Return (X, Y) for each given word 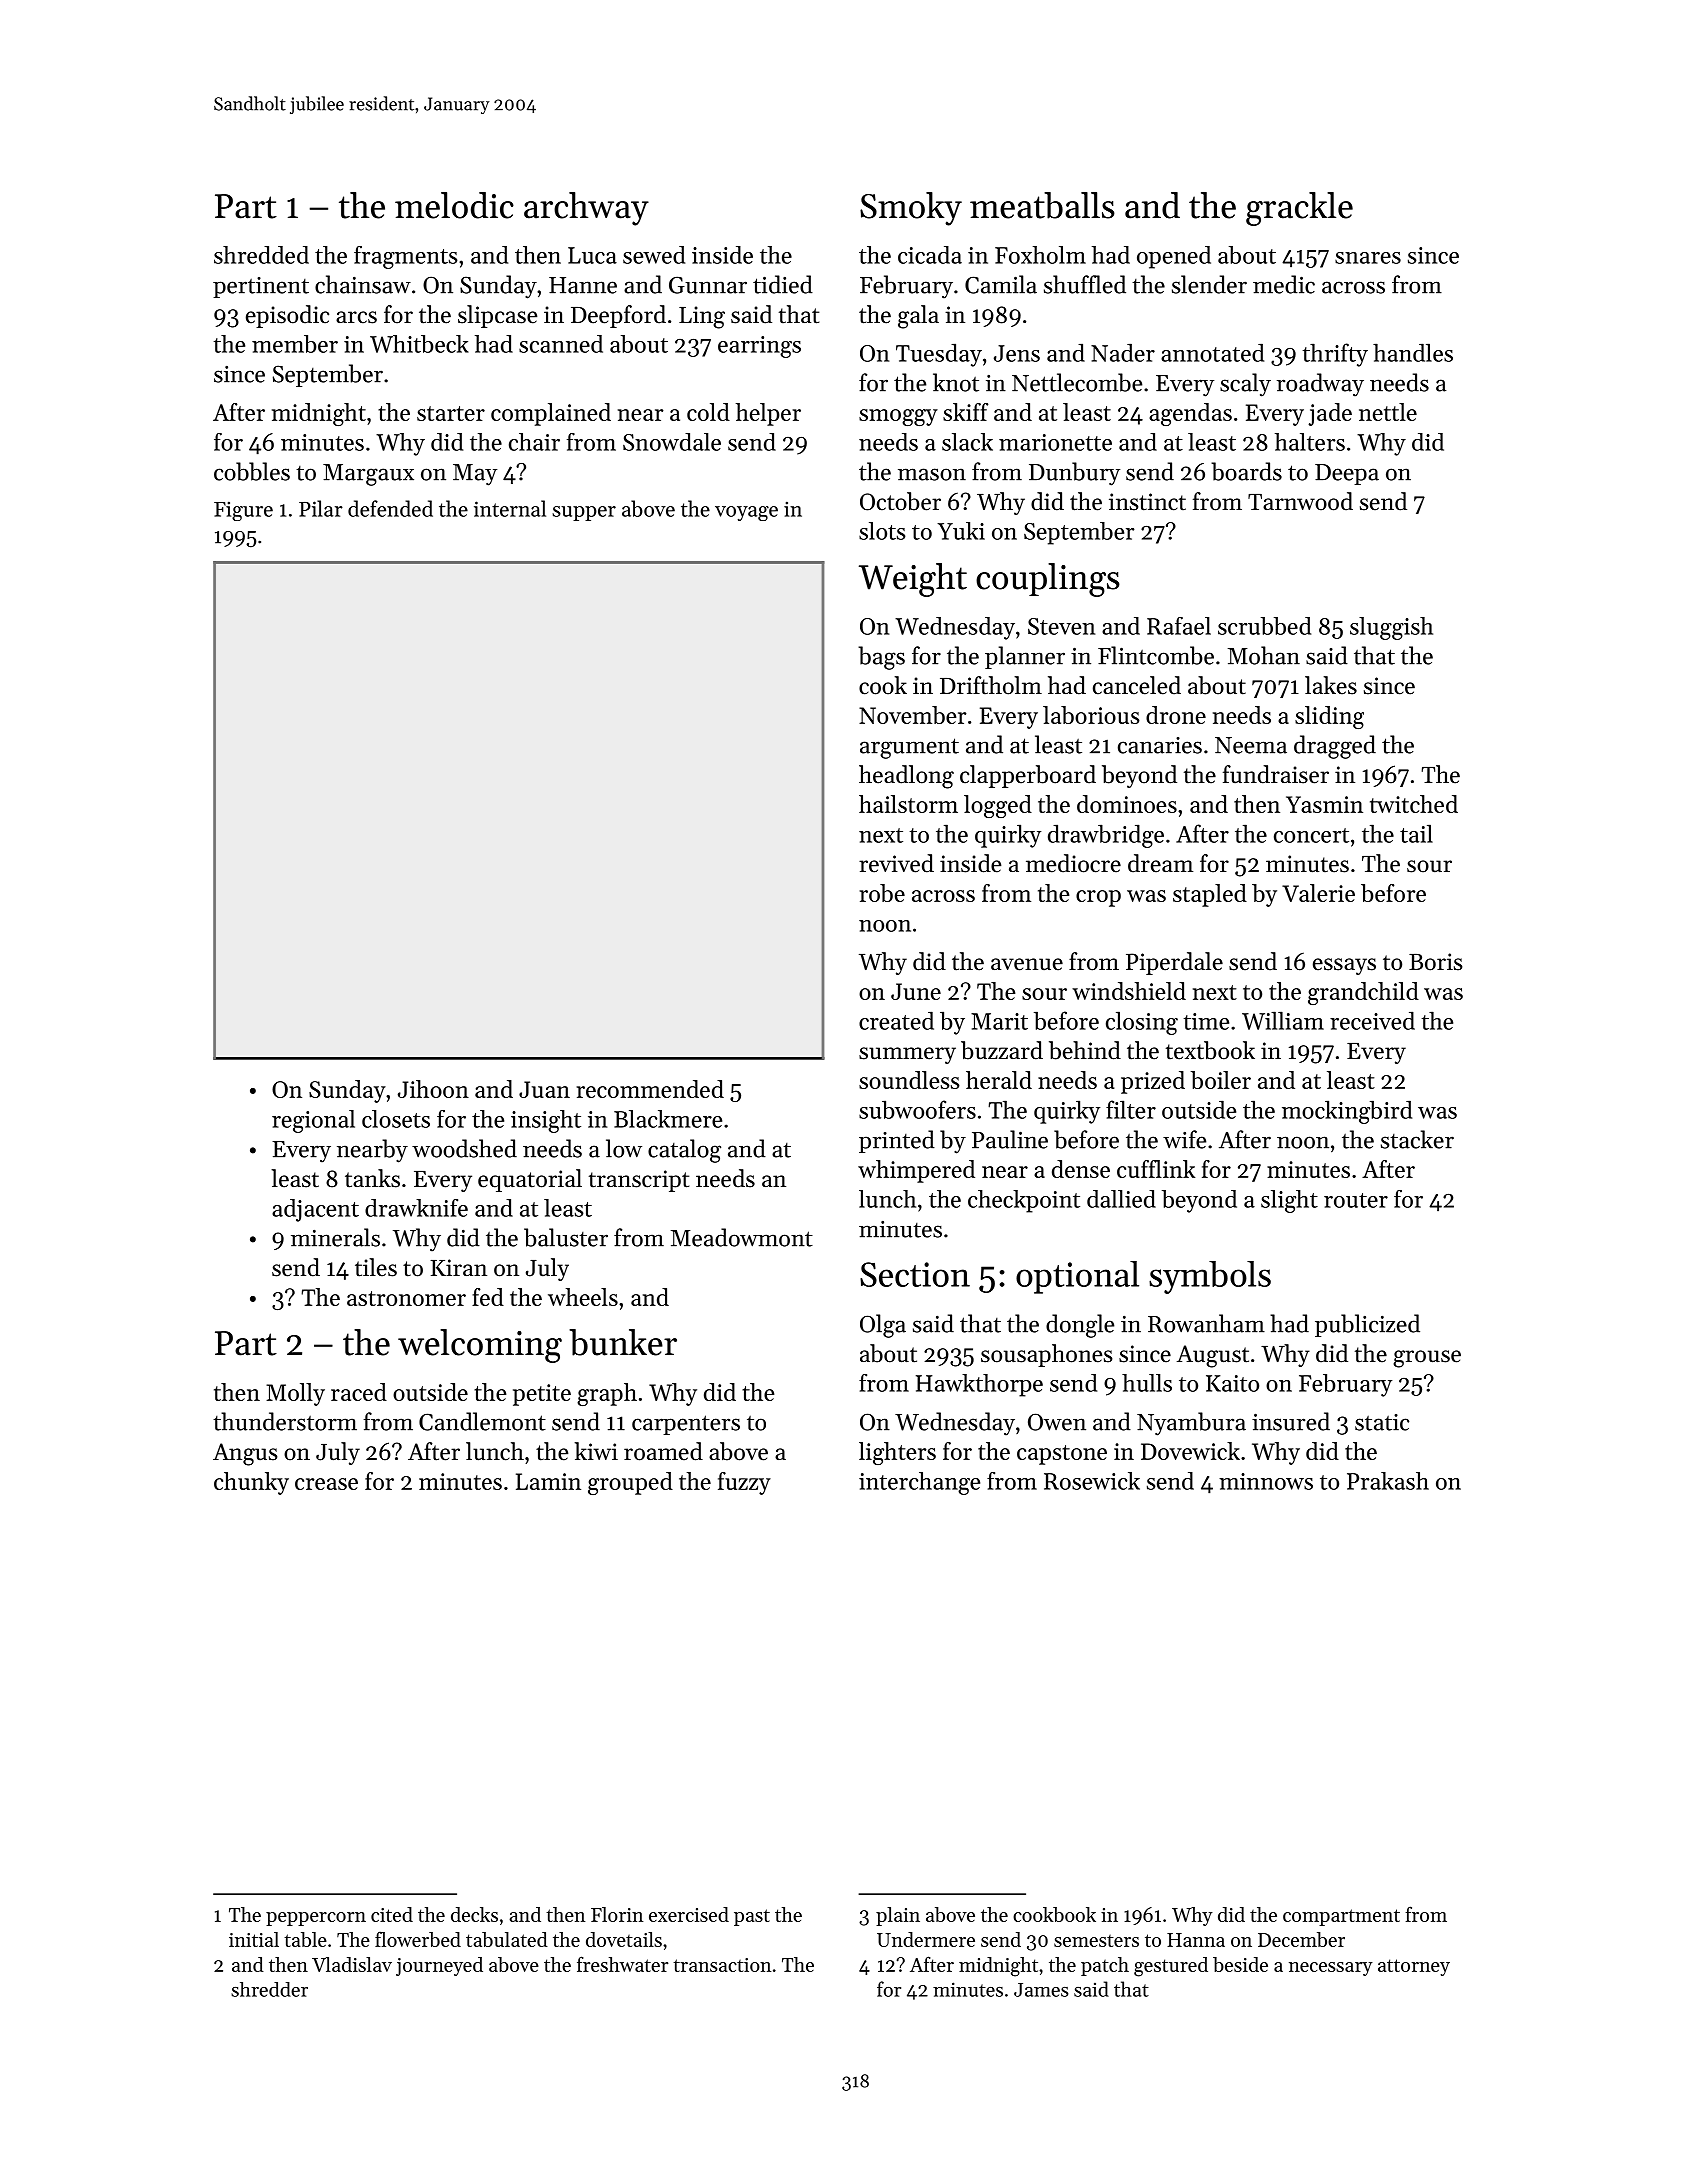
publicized (1367, 1325)
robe (882, 893)
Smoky (911, 209)
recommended (650, 1089)
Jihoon (433, 1089)
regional (313, 1121)
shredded (261, 255)
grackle (1299, 209)
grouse (1427, 1359)
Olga (883, 1326)
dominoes (1127, 804)
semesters (1096, 1941)
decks (474, 1914)
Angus (245, 1454)
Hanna (1196, 1940)
